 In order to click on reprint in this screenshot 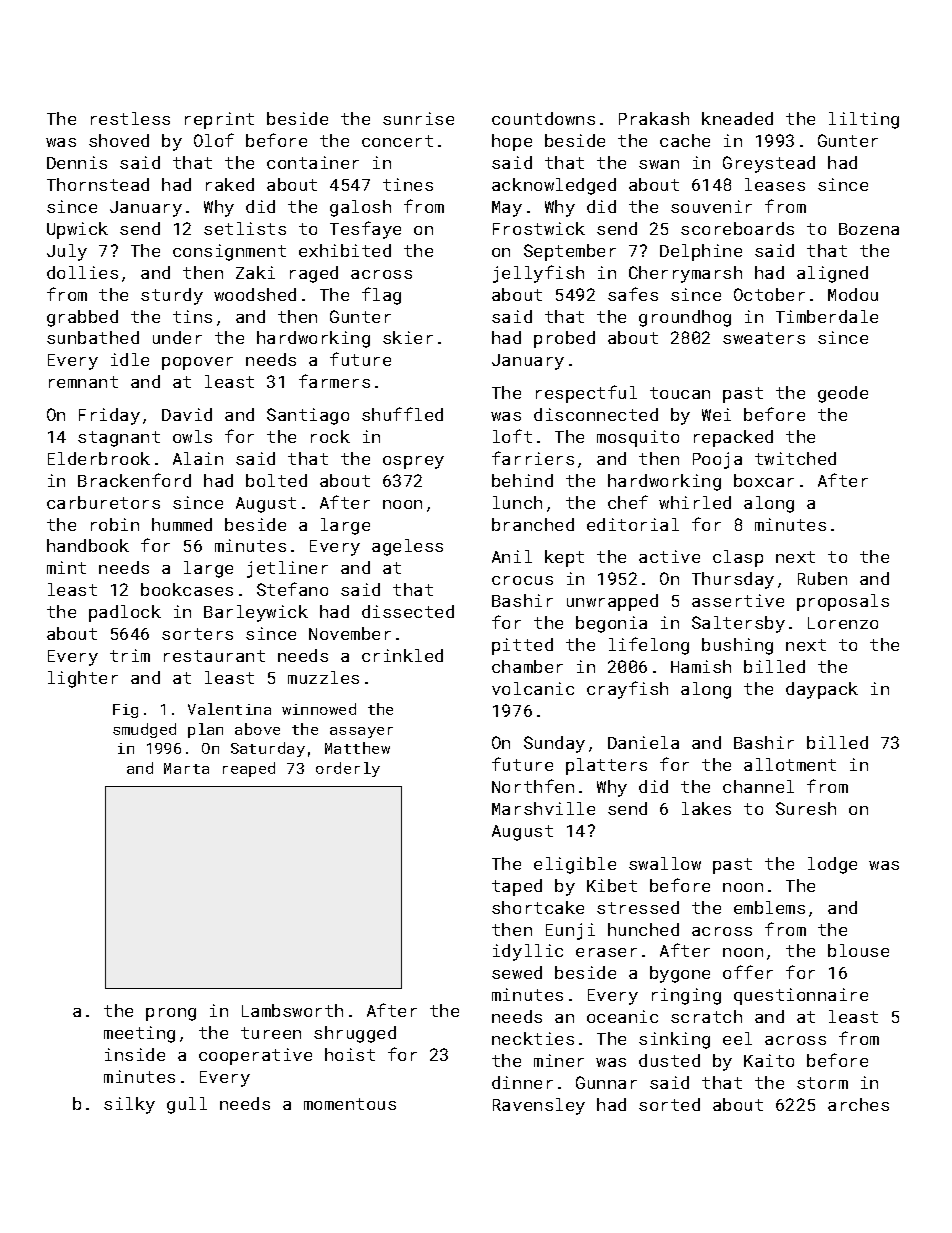, I will do `click(219, 120)`.
